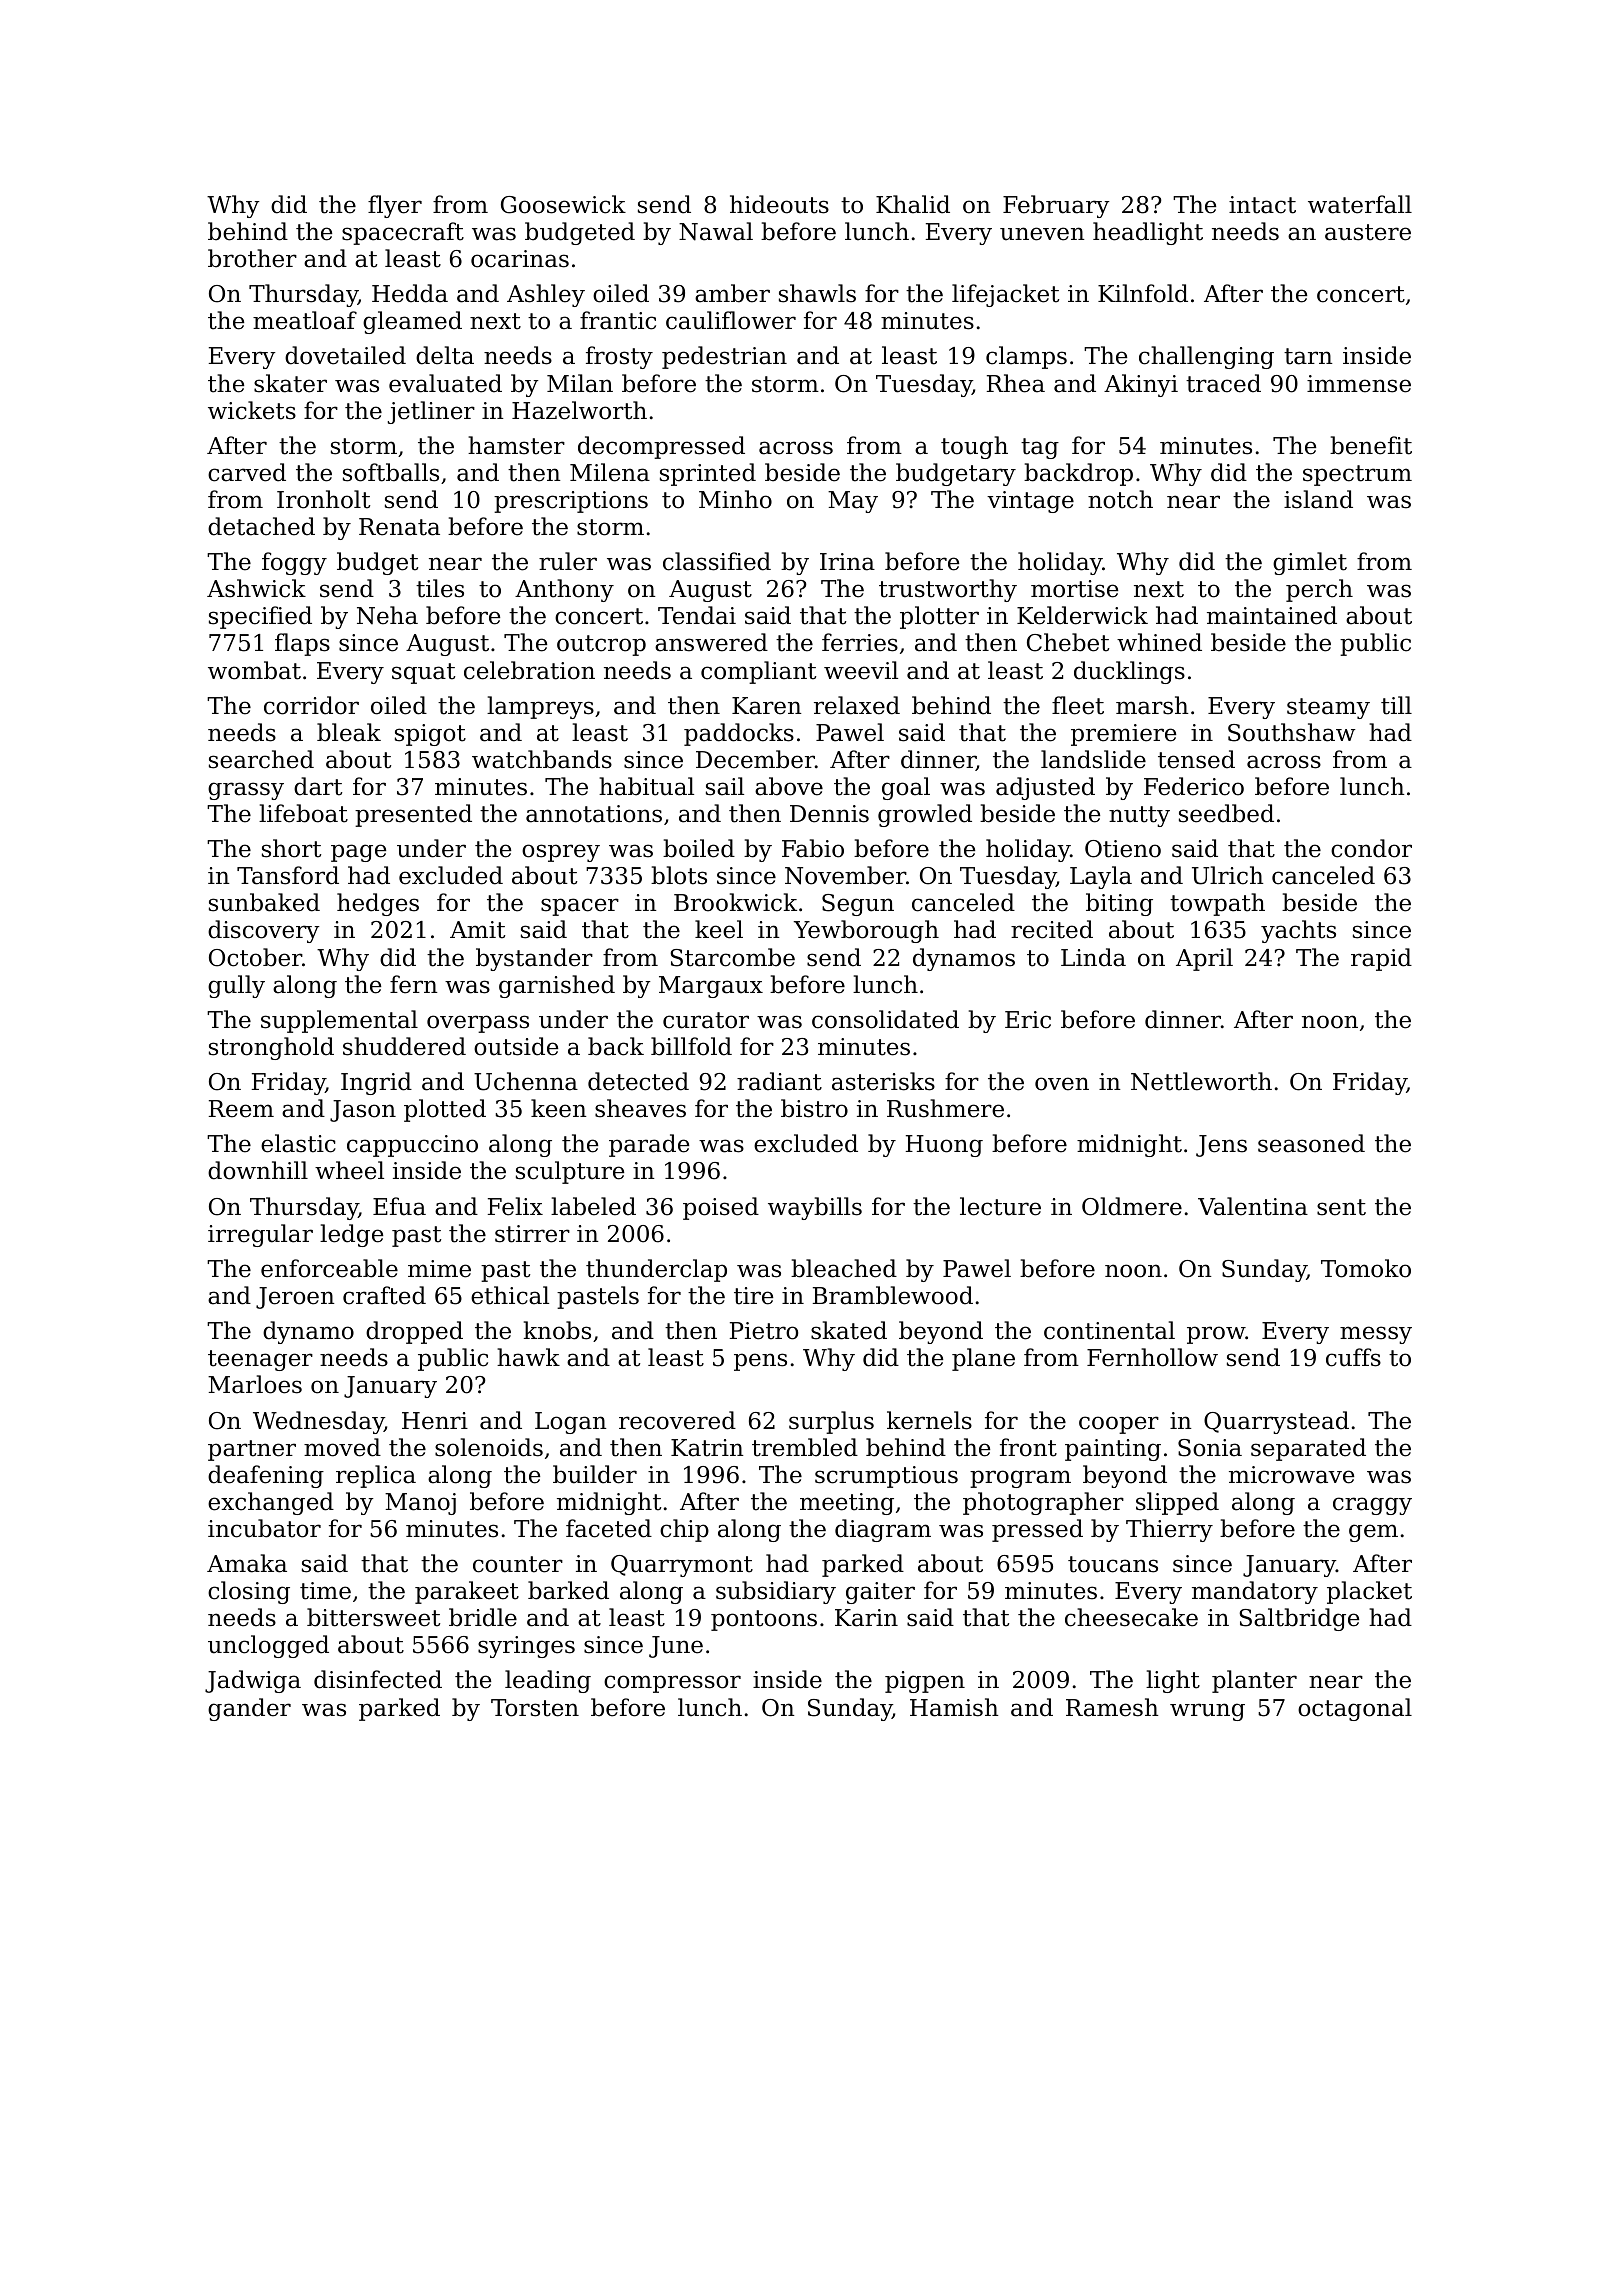 The width and height of the screenshot is (1620, 2292). I want to click on placket, so click(1369, 1592).
